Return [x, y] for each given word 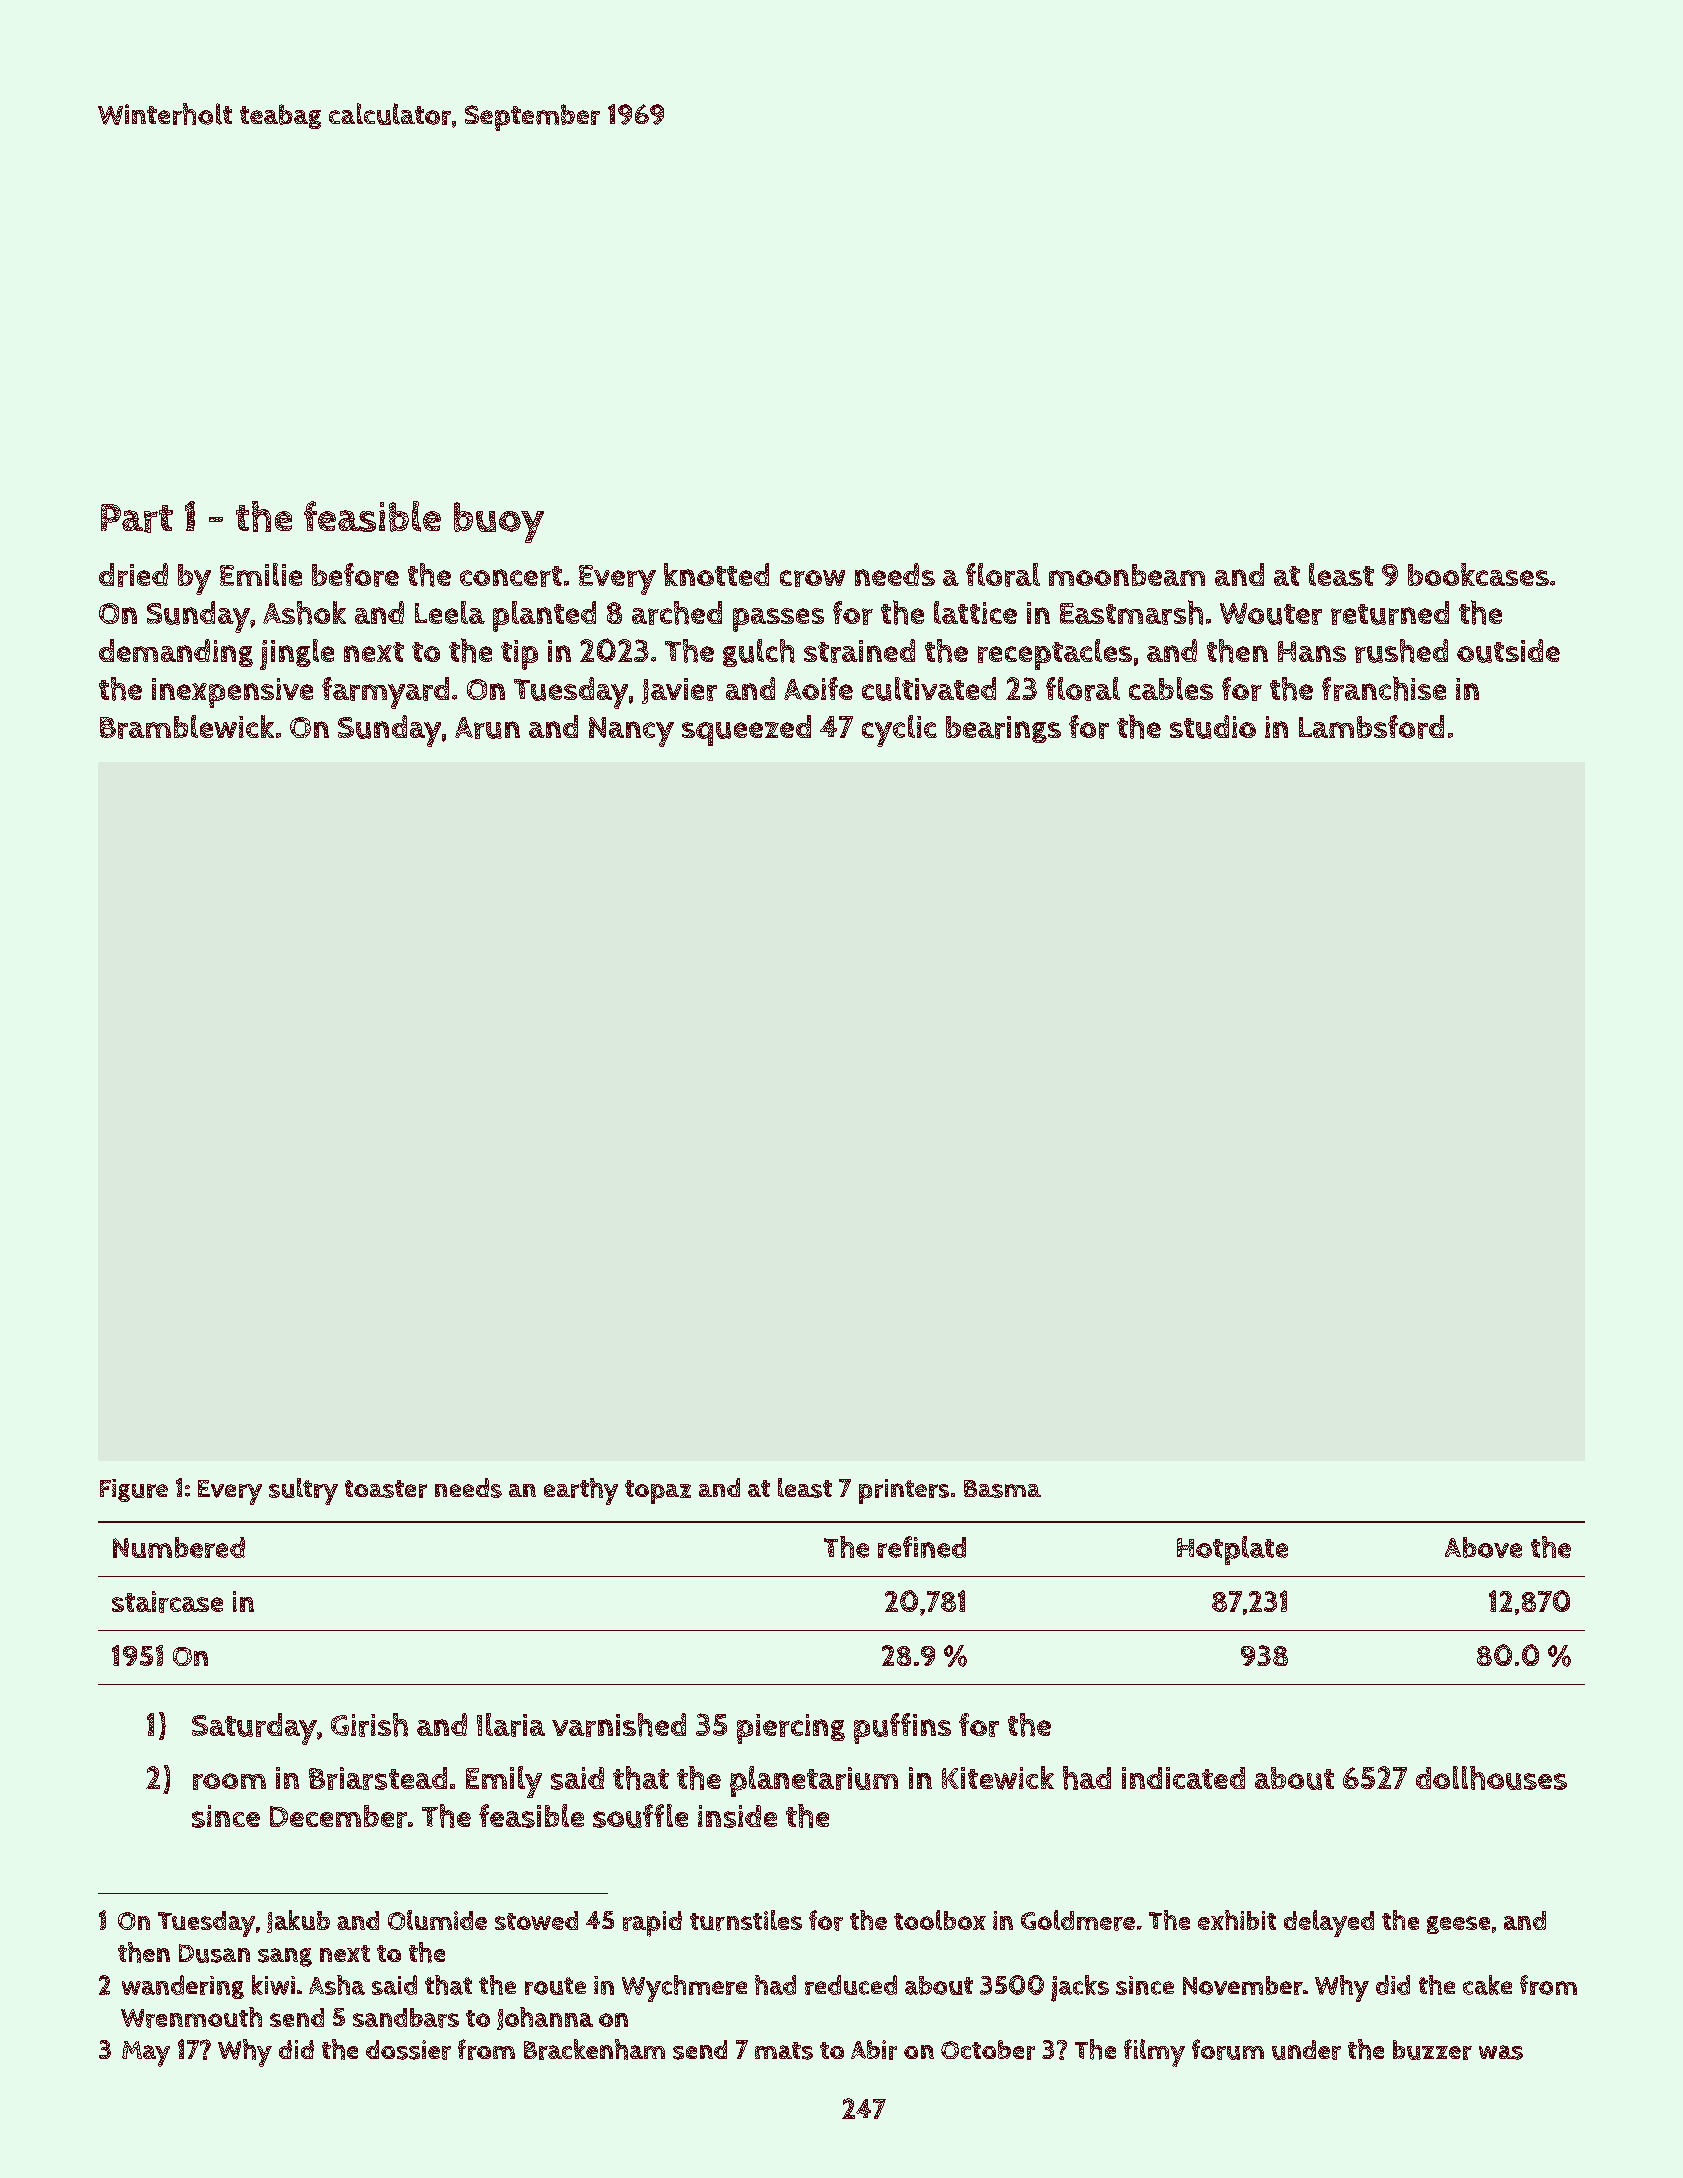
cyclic [899, 731]
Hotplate [1232, 1550]
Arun [487, 728]
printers [904, 1491]
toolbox [940, 1920]
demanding [176, 653]
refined [922, 1547]
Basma [1002, 1489]
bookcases [1478, 574]
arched [677, 613]
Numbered [179, 1547]
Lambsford [1371, 727]
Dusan [214, 1953]
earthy [581, 1491]
